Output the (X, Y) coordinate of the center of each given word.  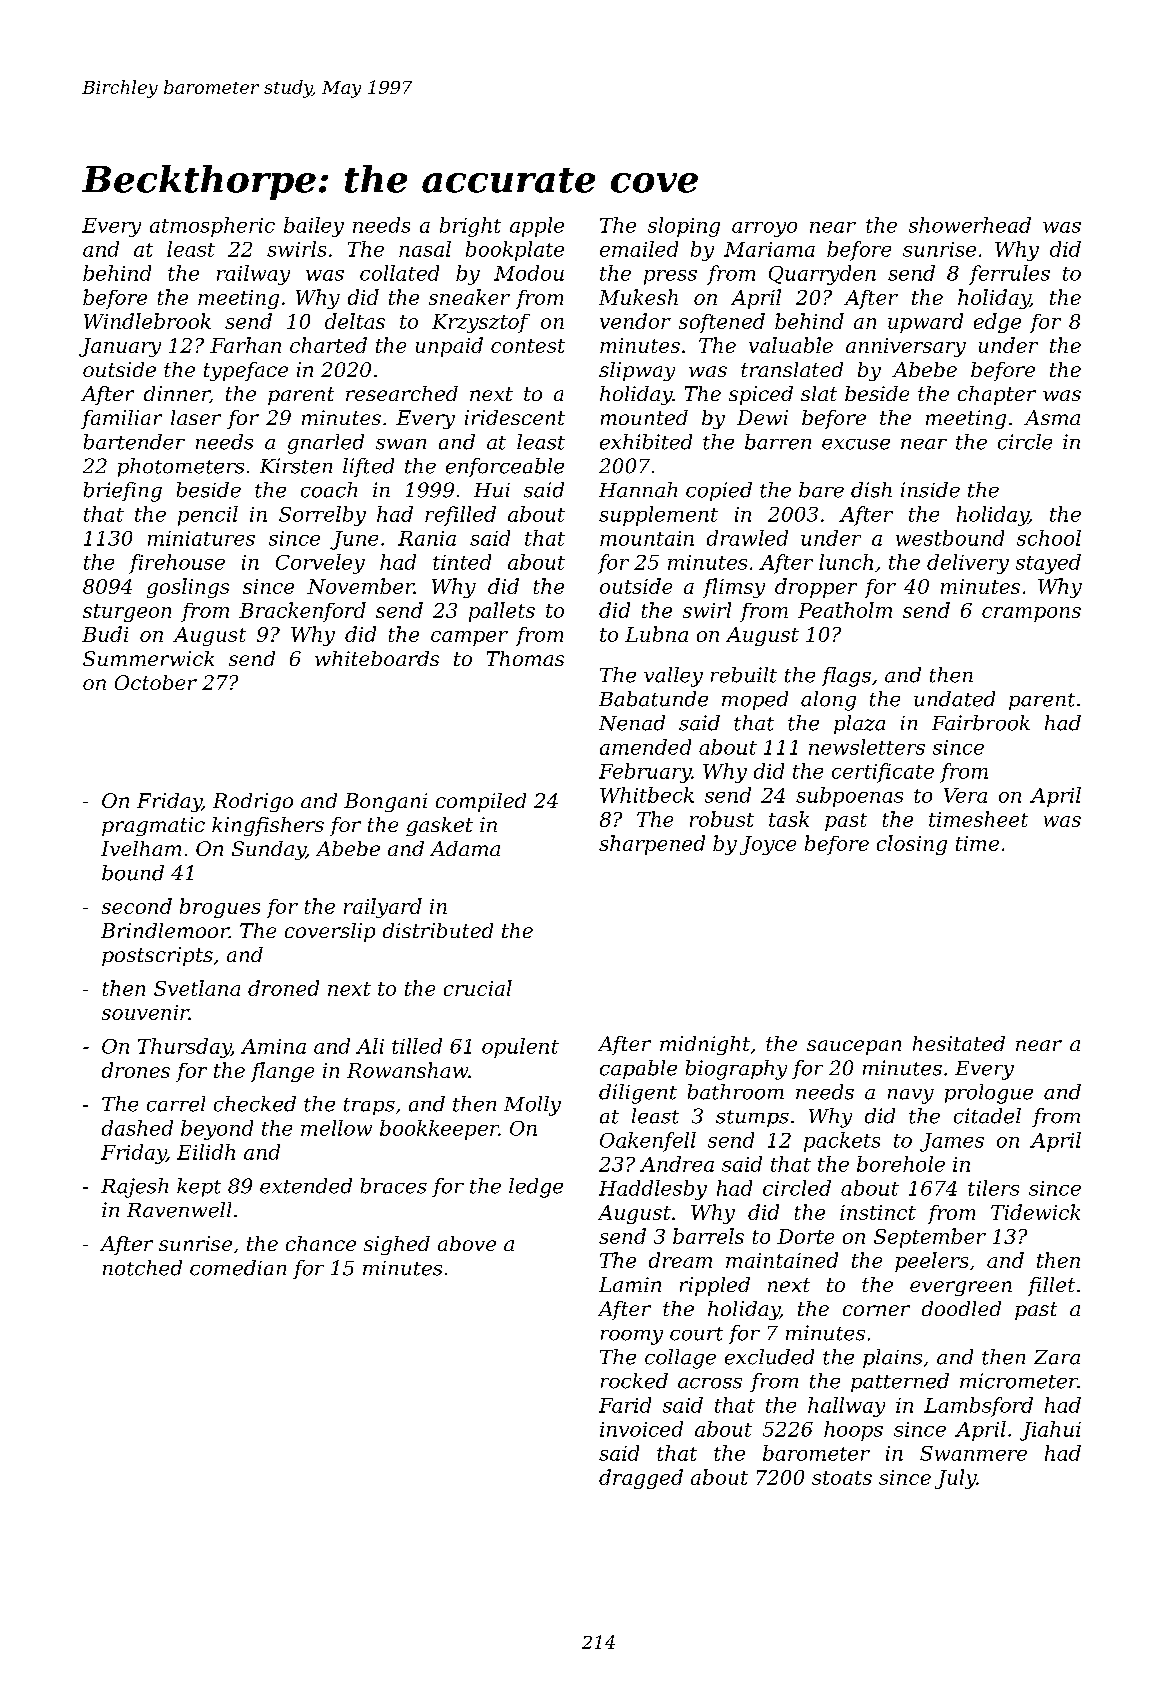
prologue (989, 1094)
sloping (684, 227)
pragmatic (153, 826)
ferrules (1009, 275)
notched (142, 1268)
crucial (478, 988)
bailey (314, 227)
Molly (532, 1106)
